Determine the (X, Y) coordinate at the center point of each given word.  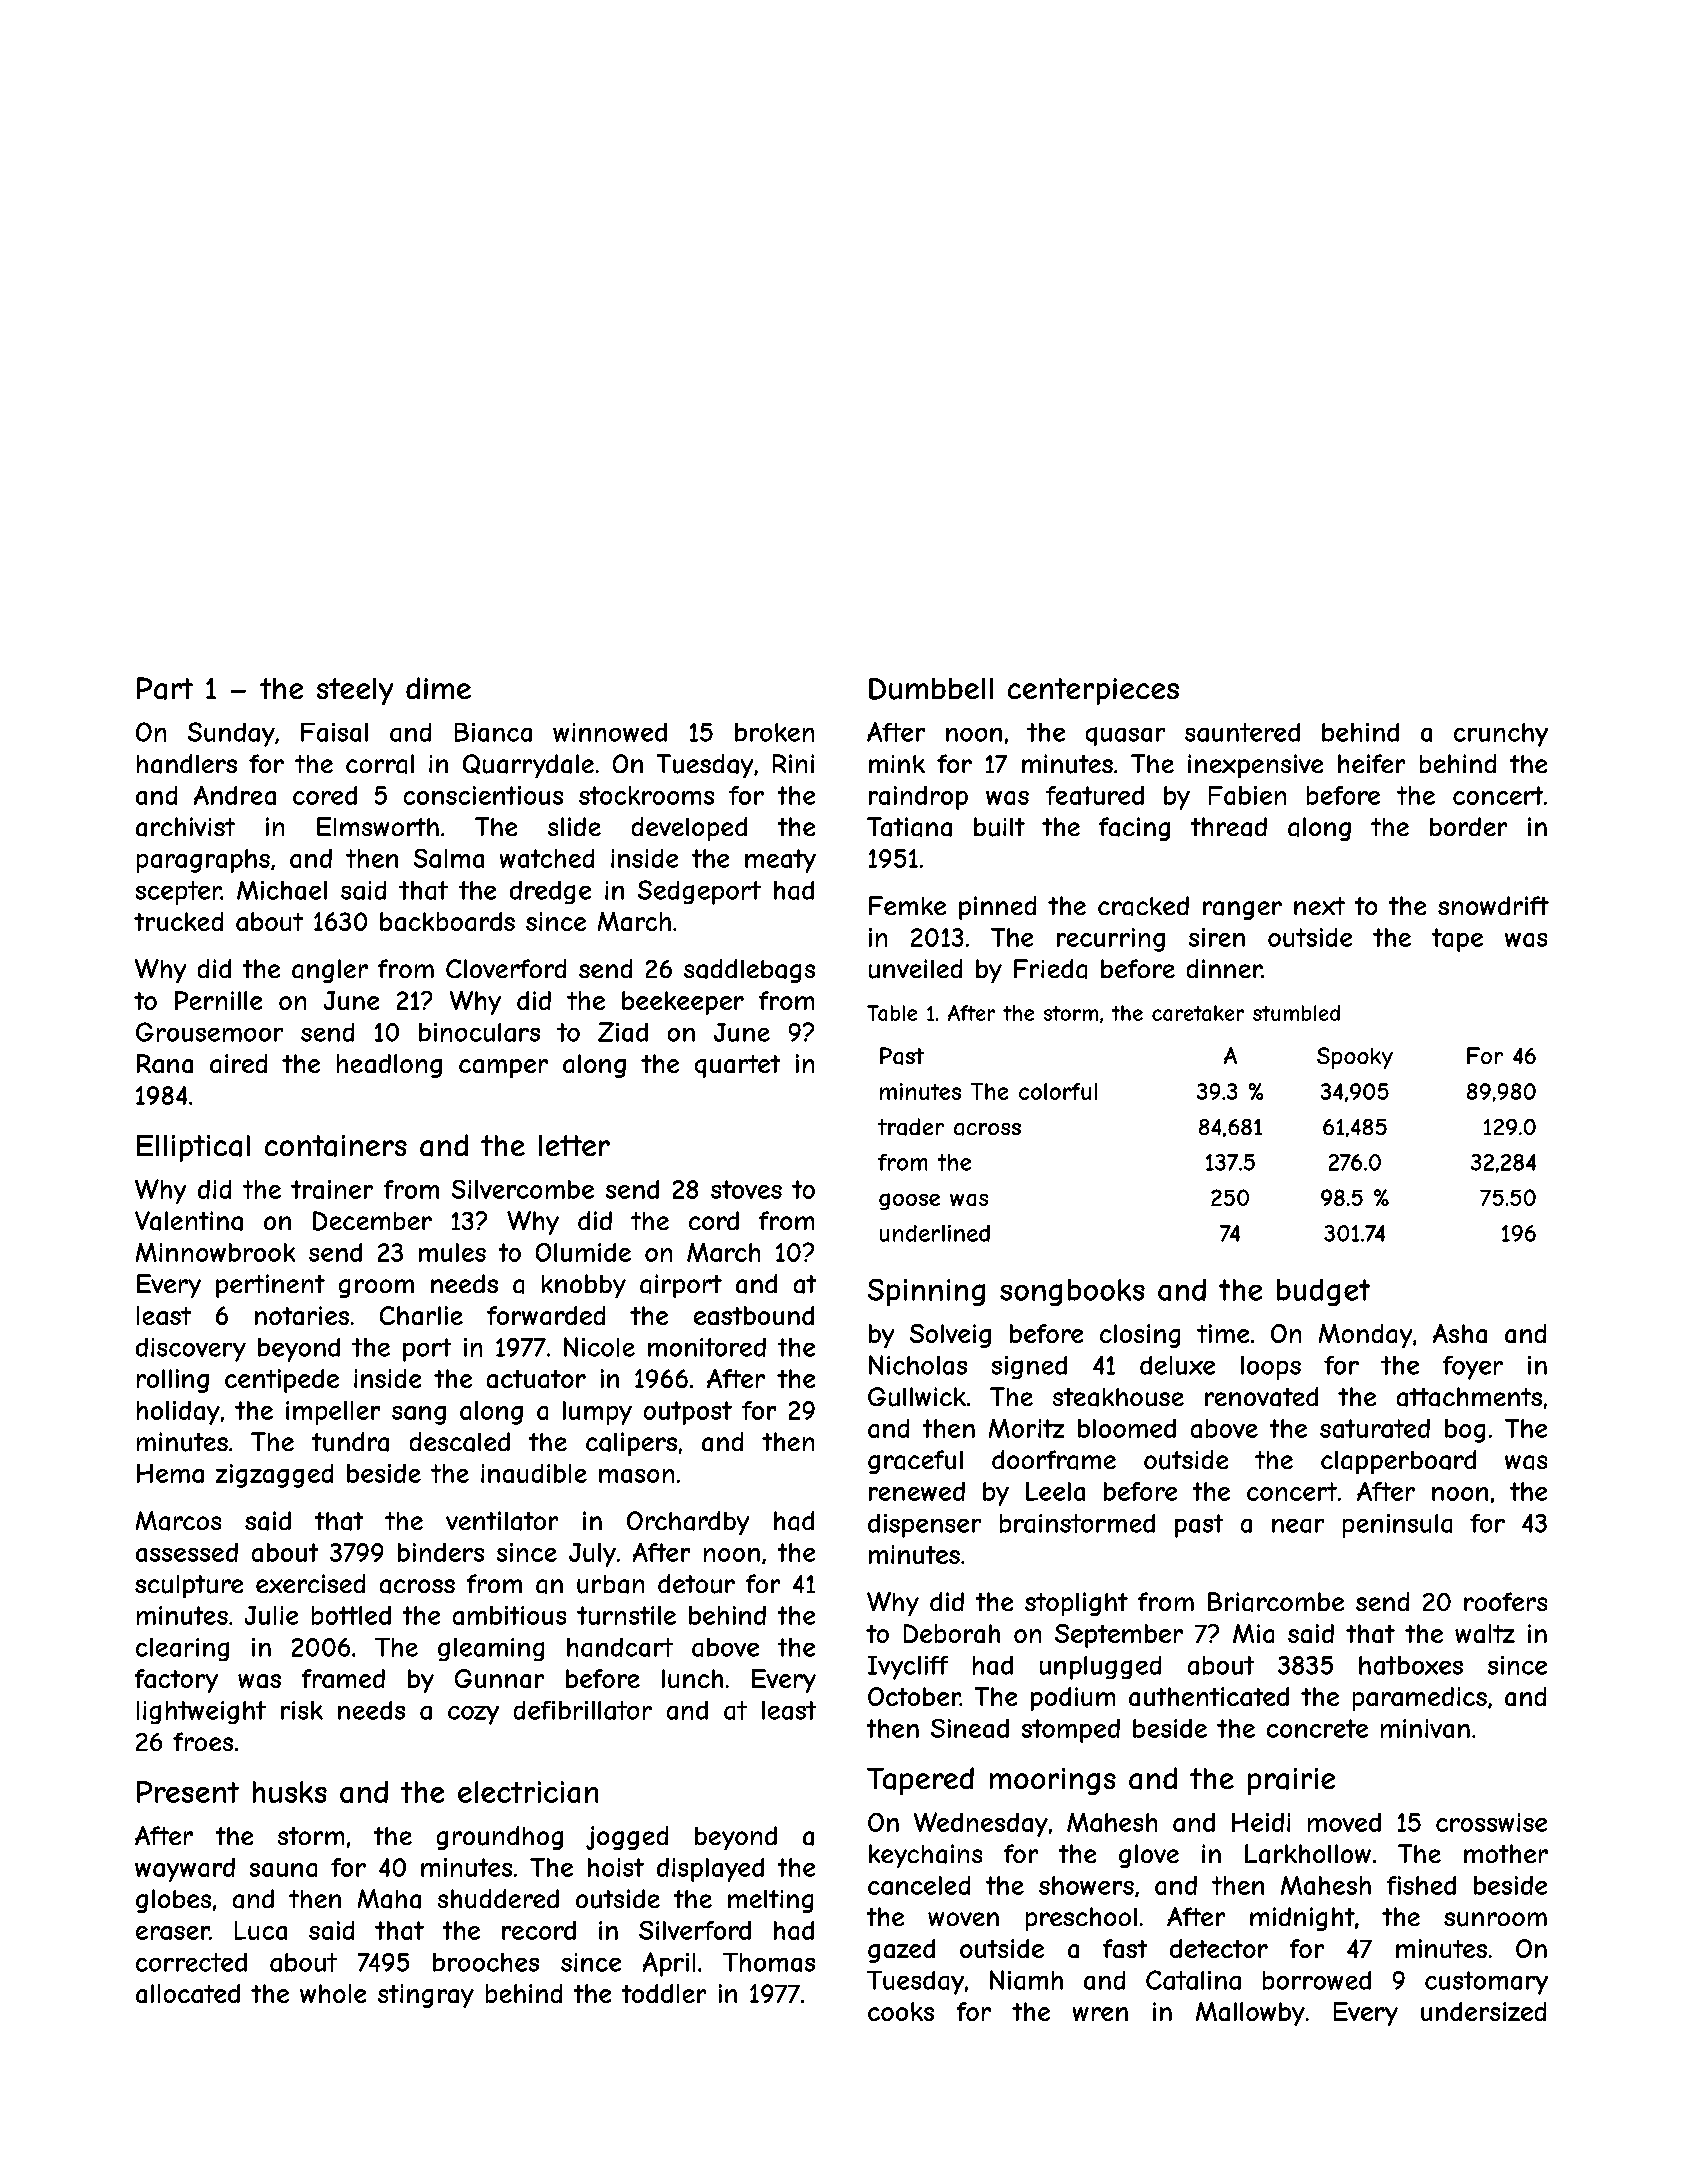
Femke (907, 905)
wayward (185, 1870)
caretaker (1198, 1013)
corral (380, 764)
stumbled (1296, 1013)
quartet (737, 1066)
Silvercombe (523, 1189)
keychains (925, 1856)
